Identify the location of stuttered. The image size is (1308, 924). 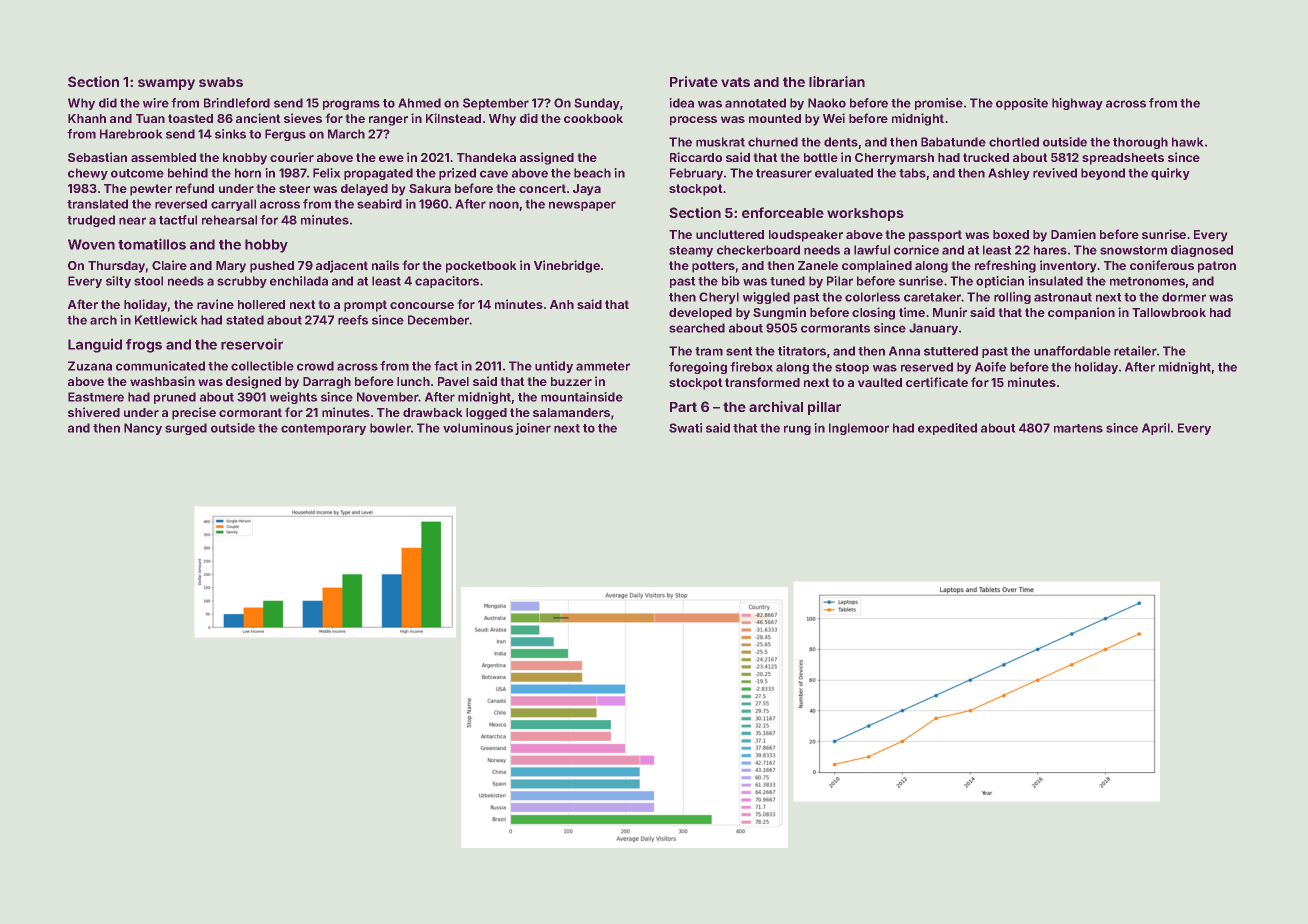
(951, 351).
